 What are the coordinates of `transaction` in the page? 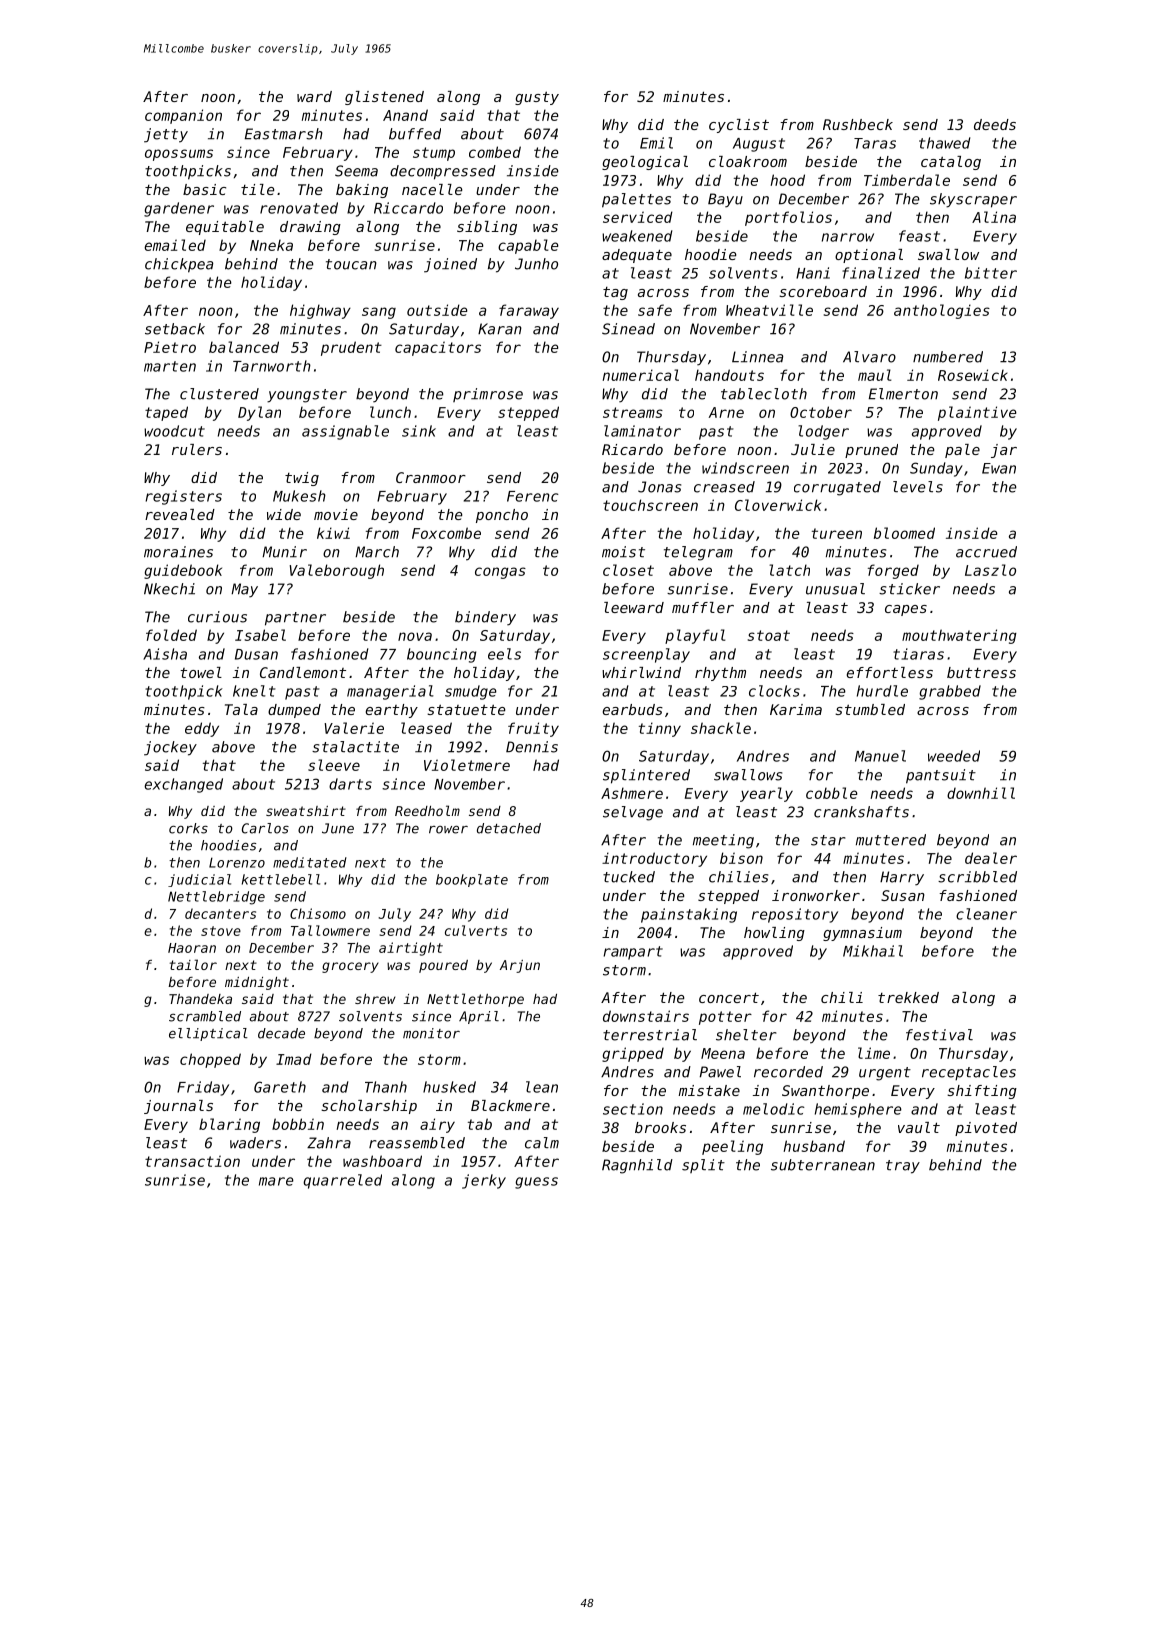 It's located at (192, 1161).
